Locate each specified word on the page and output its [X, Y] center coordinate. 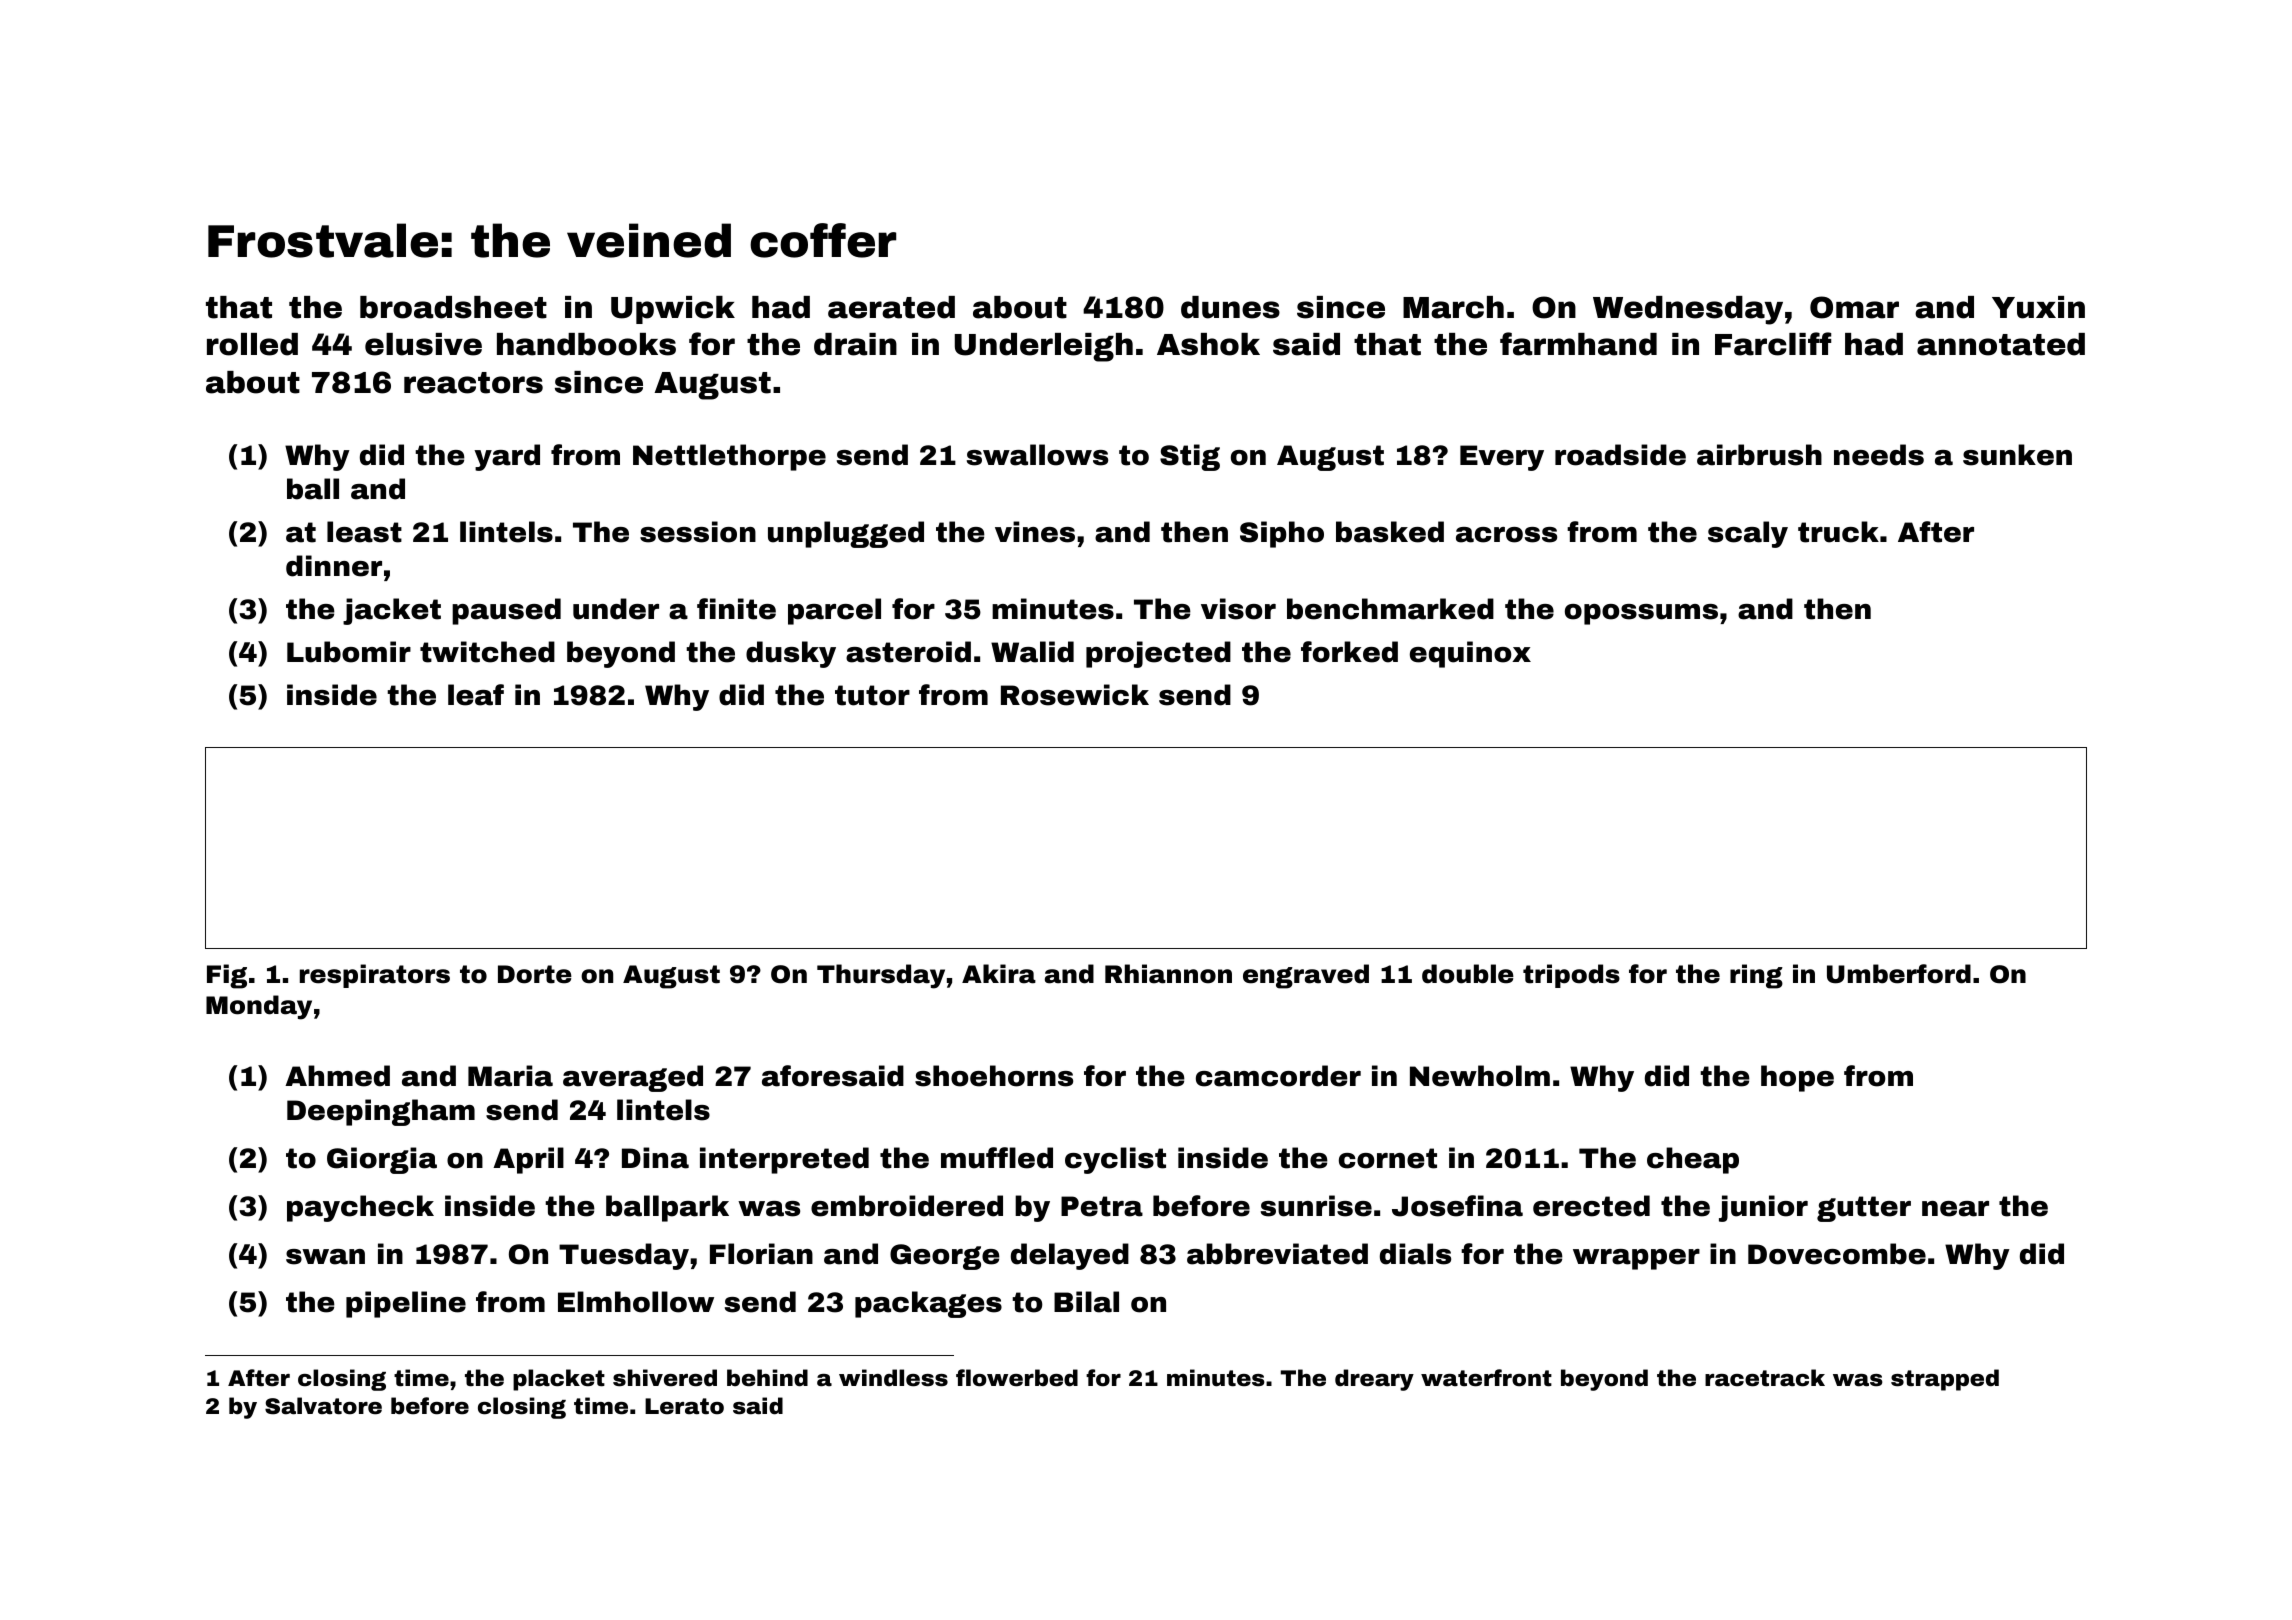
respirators [375, 976]
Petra [1102, 1206]
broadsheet [453, 307]
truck [1838, 532]
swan [325, 1257]
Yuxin [2038, 307]
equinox [1470, 654]
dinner [334, 566]
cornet [1388, 1158]
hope [1797, 1078]
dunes [1230, 307]
